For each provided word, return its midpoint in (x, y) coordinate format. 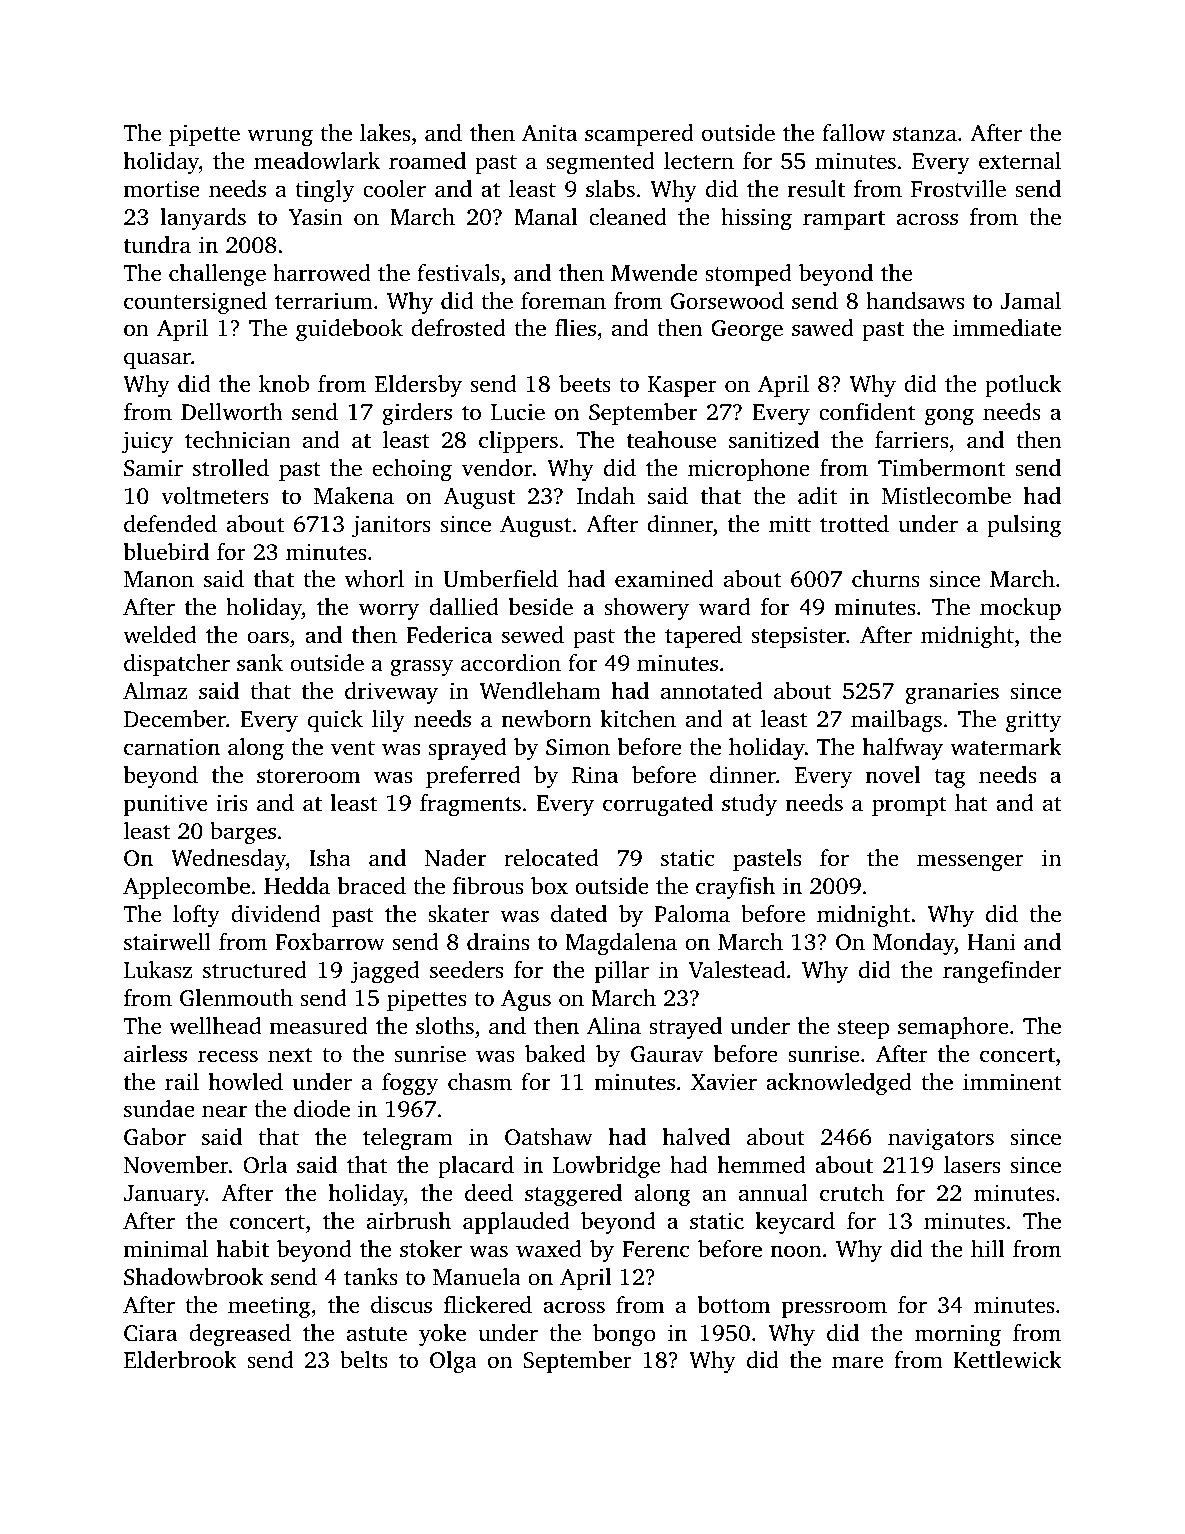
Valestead (736, 970)
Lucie (518, 412)
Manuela (477, 1276)
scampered (639, 135)
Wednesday (228, 860)
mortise (161, 189)
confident (867, 412)
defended (170, 524)
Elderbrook (180, 1360)
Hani (991, 941)
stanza (925, 134)
